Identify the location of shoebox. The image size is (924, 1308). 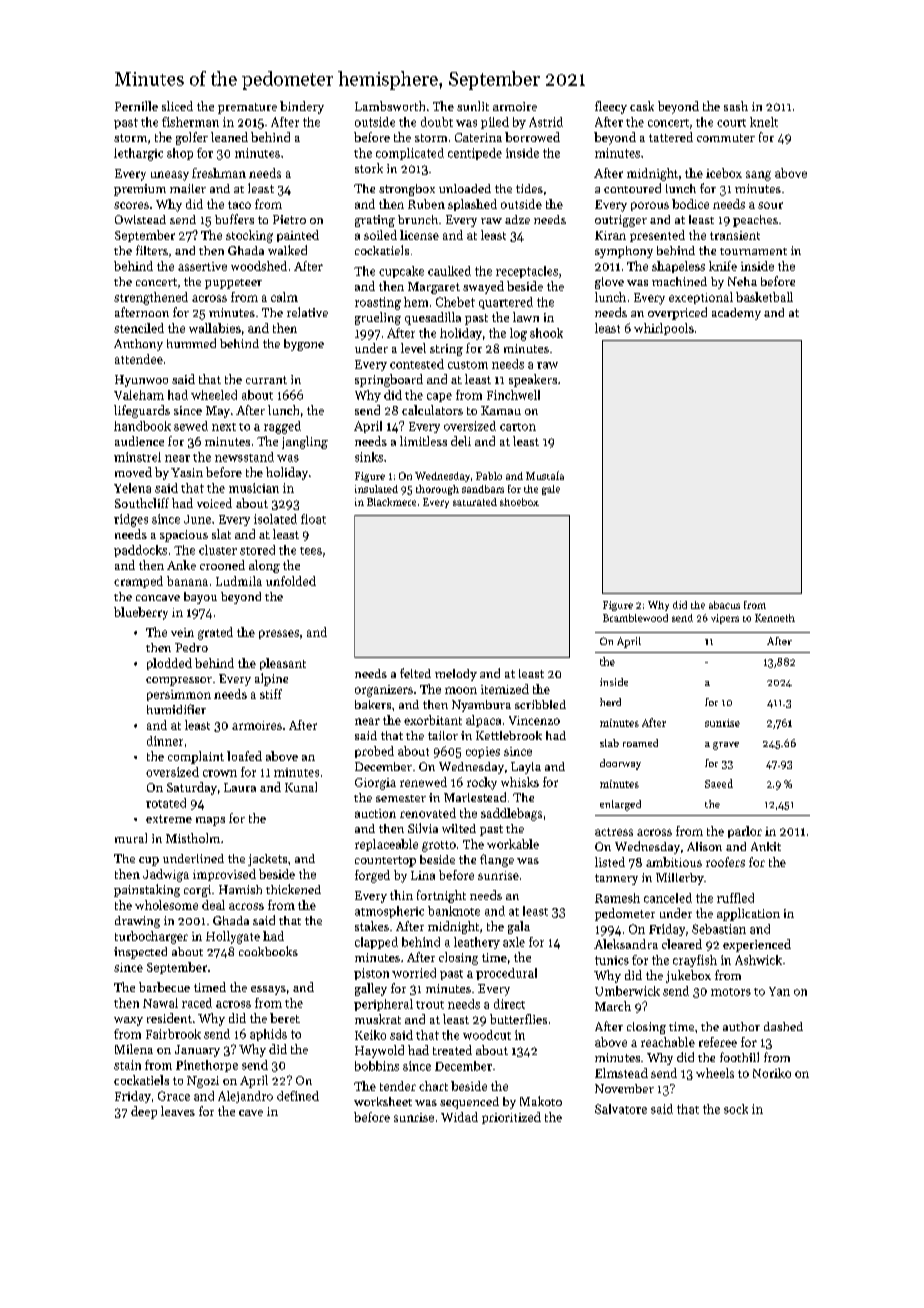
(519, 502).
